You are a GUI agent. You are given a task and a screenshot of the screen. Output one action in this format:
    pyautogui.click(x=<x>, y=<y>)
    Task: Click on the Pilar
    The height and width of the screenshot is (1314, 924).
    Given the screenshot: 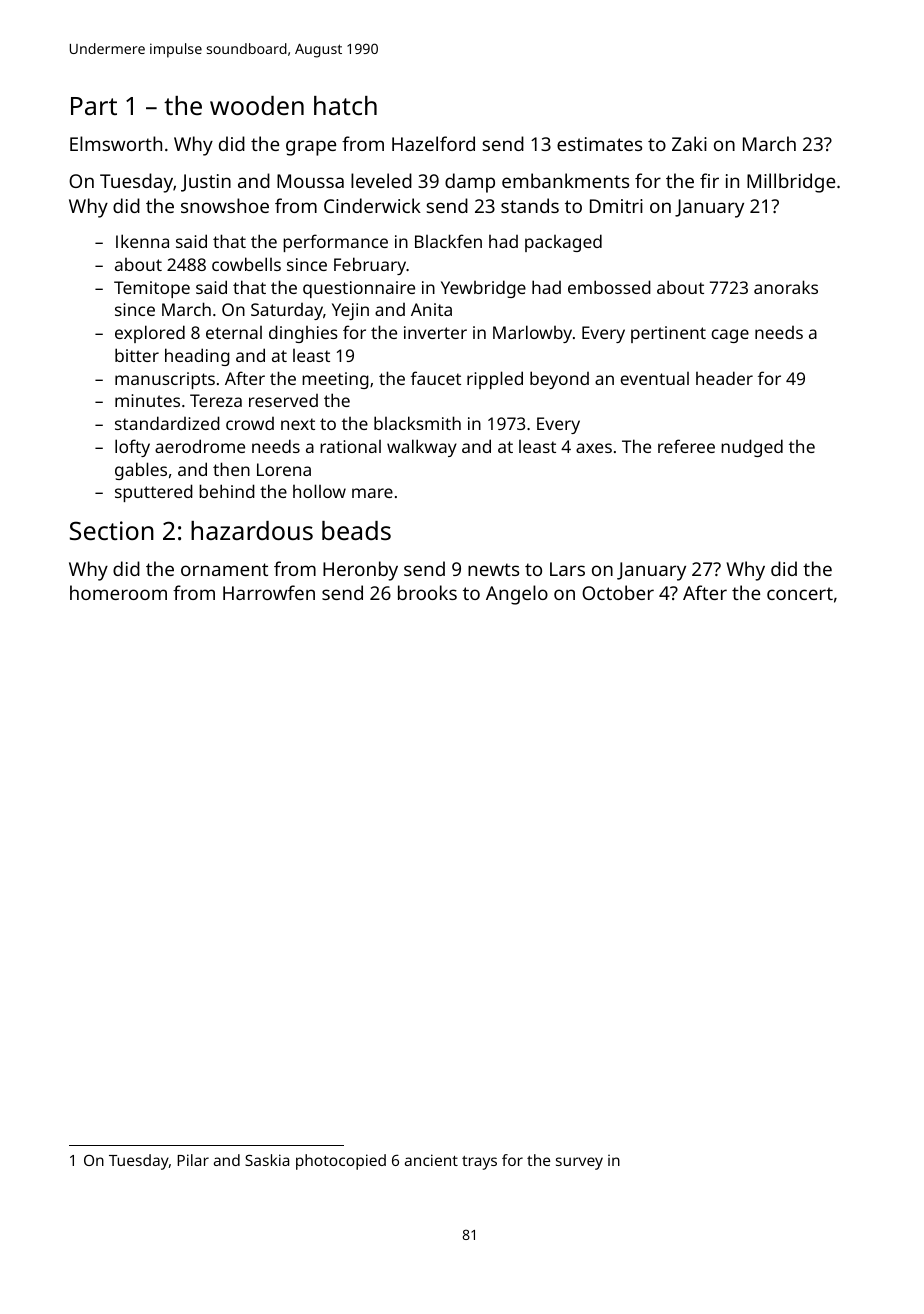 What is the action you would take?
    pyautogui.click(x=193, y=1160)
